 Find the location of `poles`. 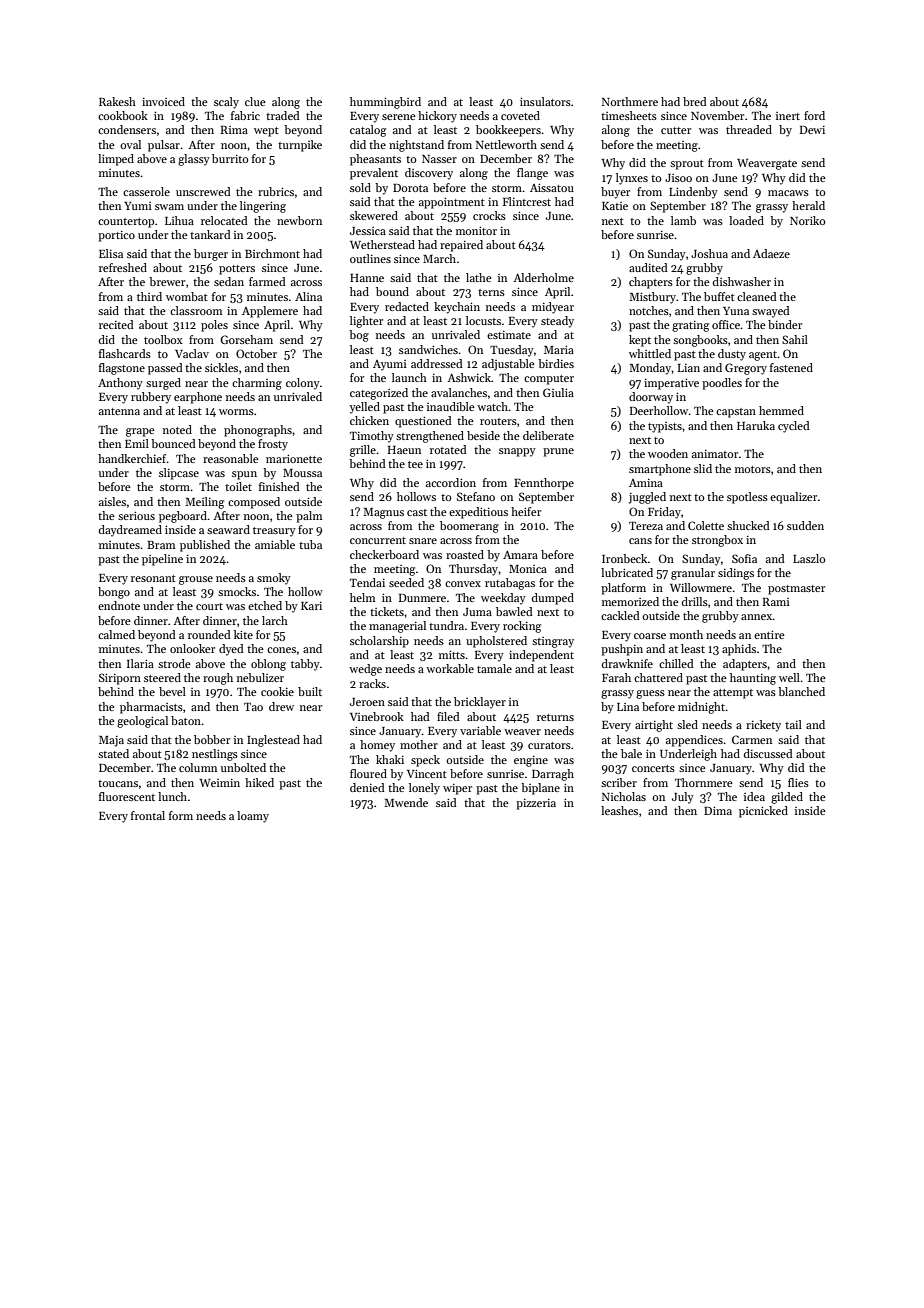

poles is located at coordinates (214, 326).
